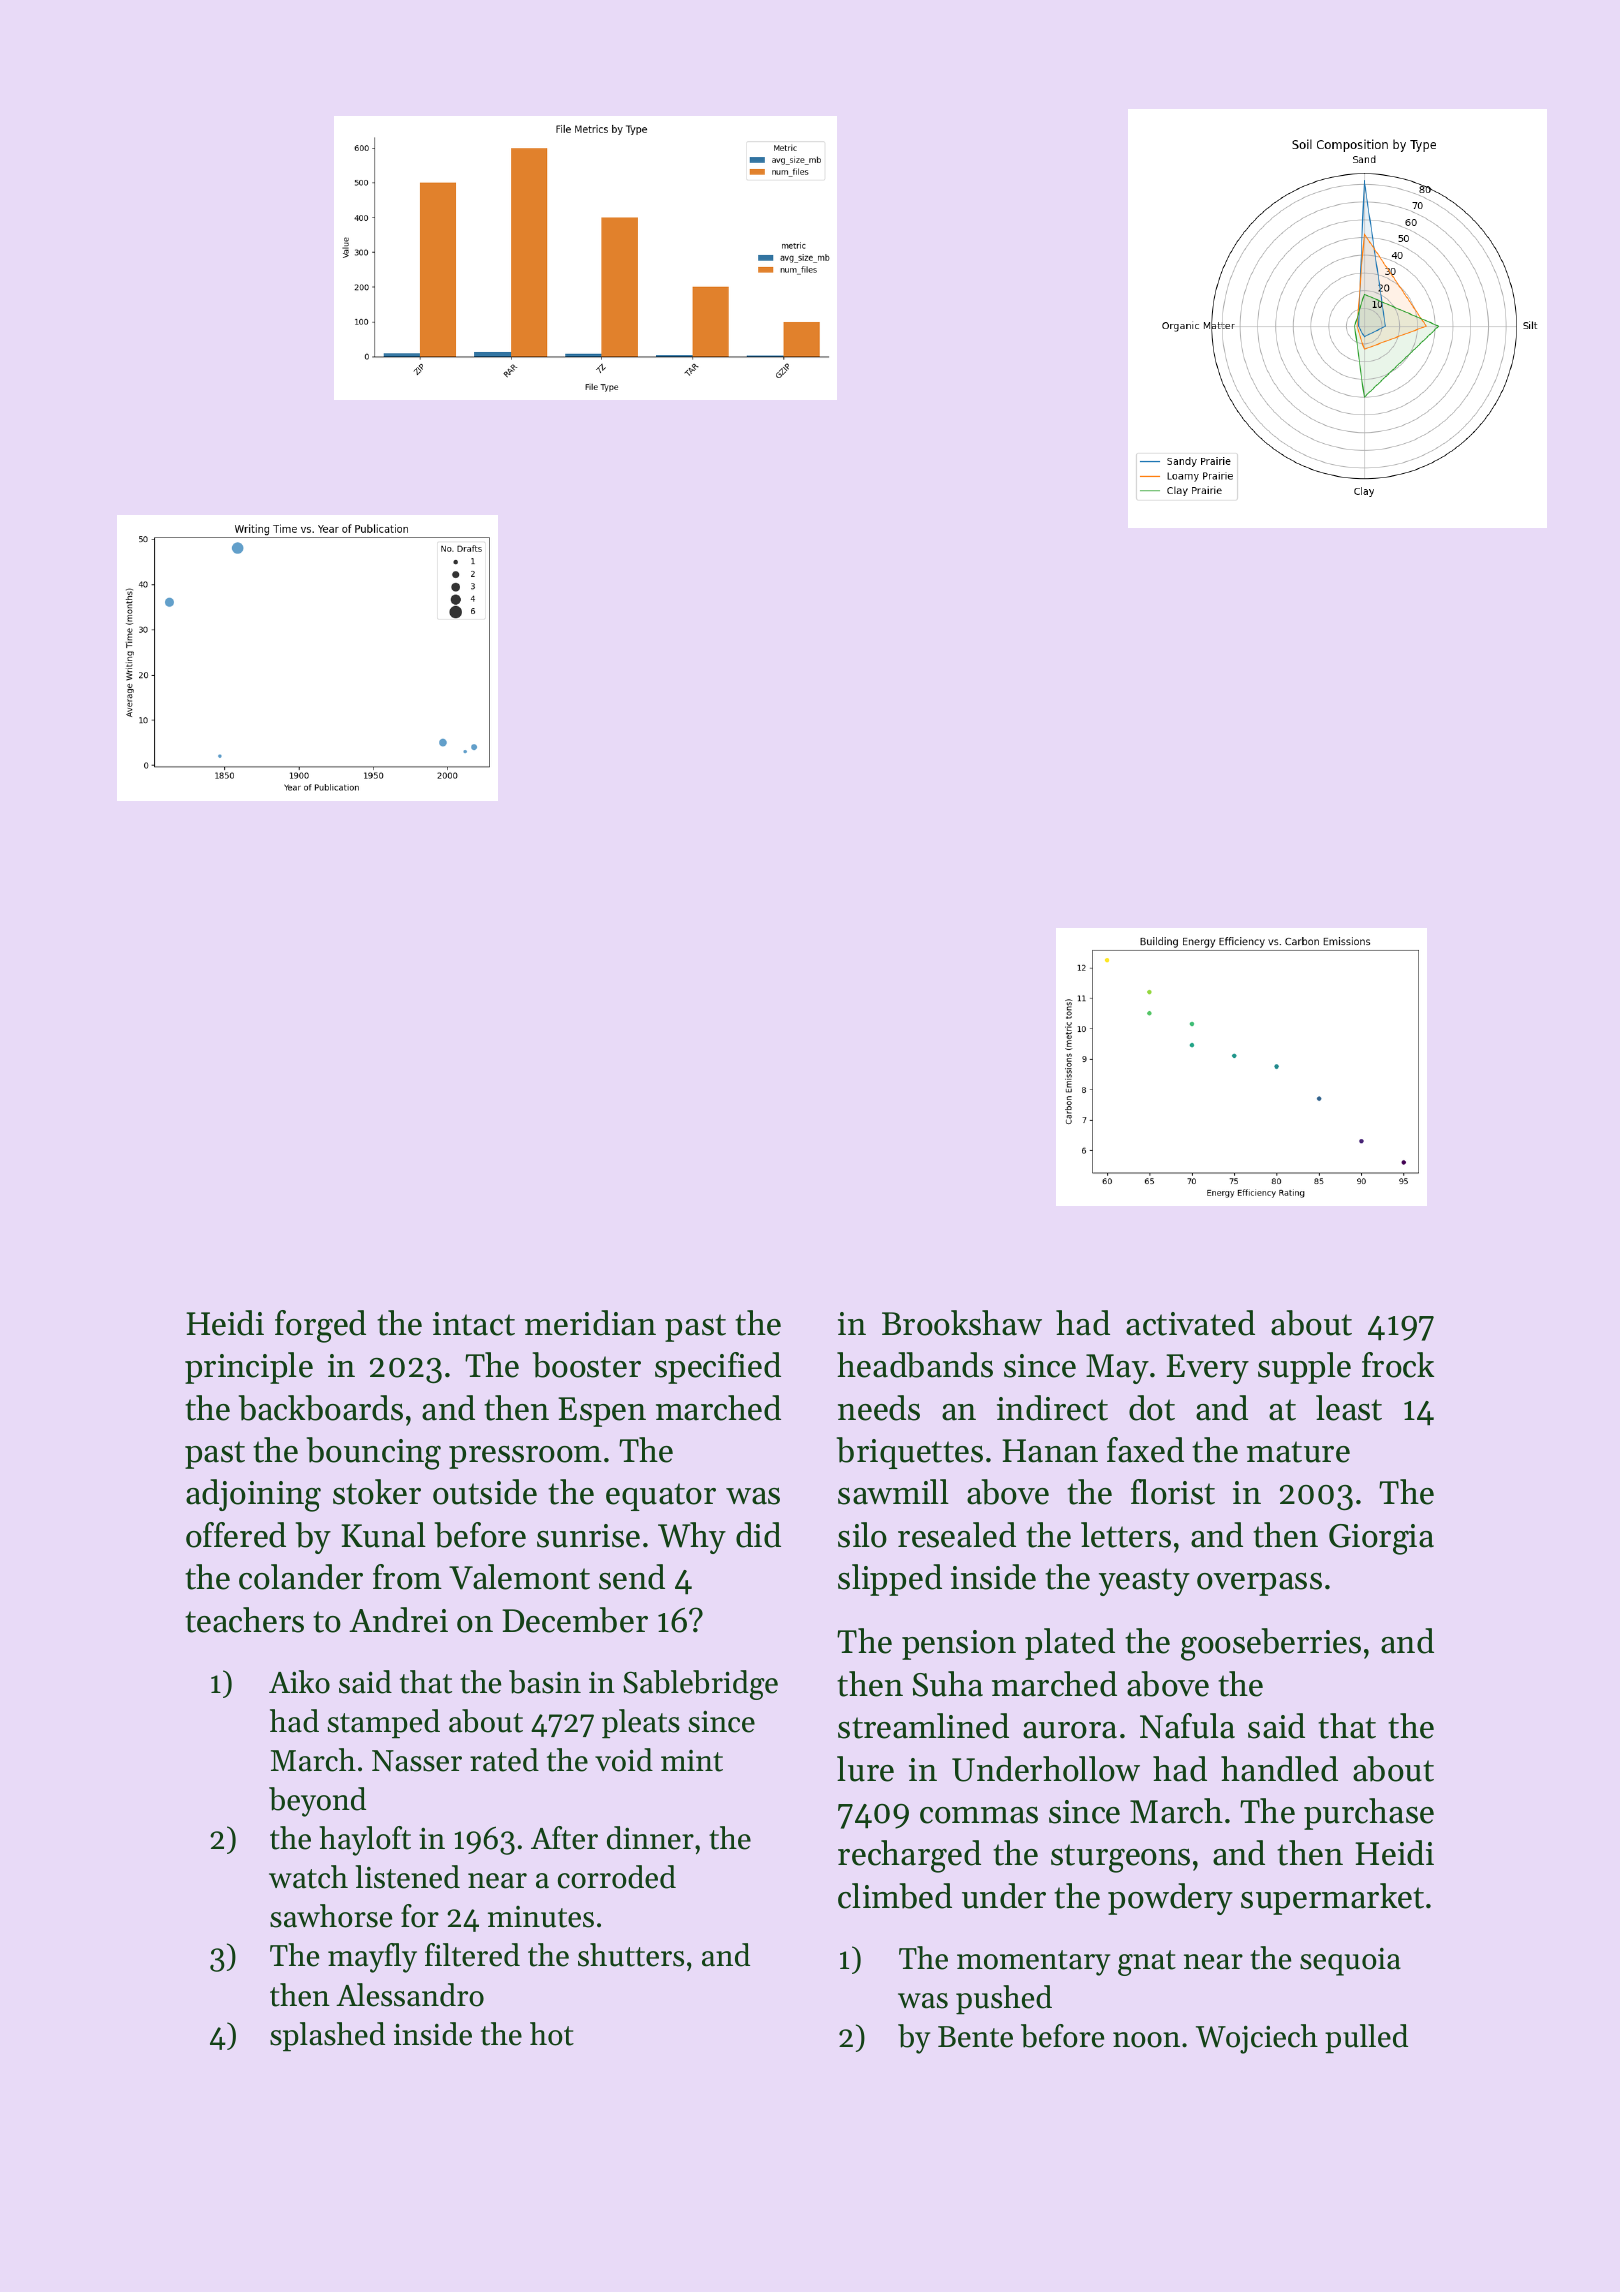 The width and height of the image is (1620, 2292). What do you see at coordinates (895, 1896) in the image?
I see `climbed` at bounding box center [895, 1896].
